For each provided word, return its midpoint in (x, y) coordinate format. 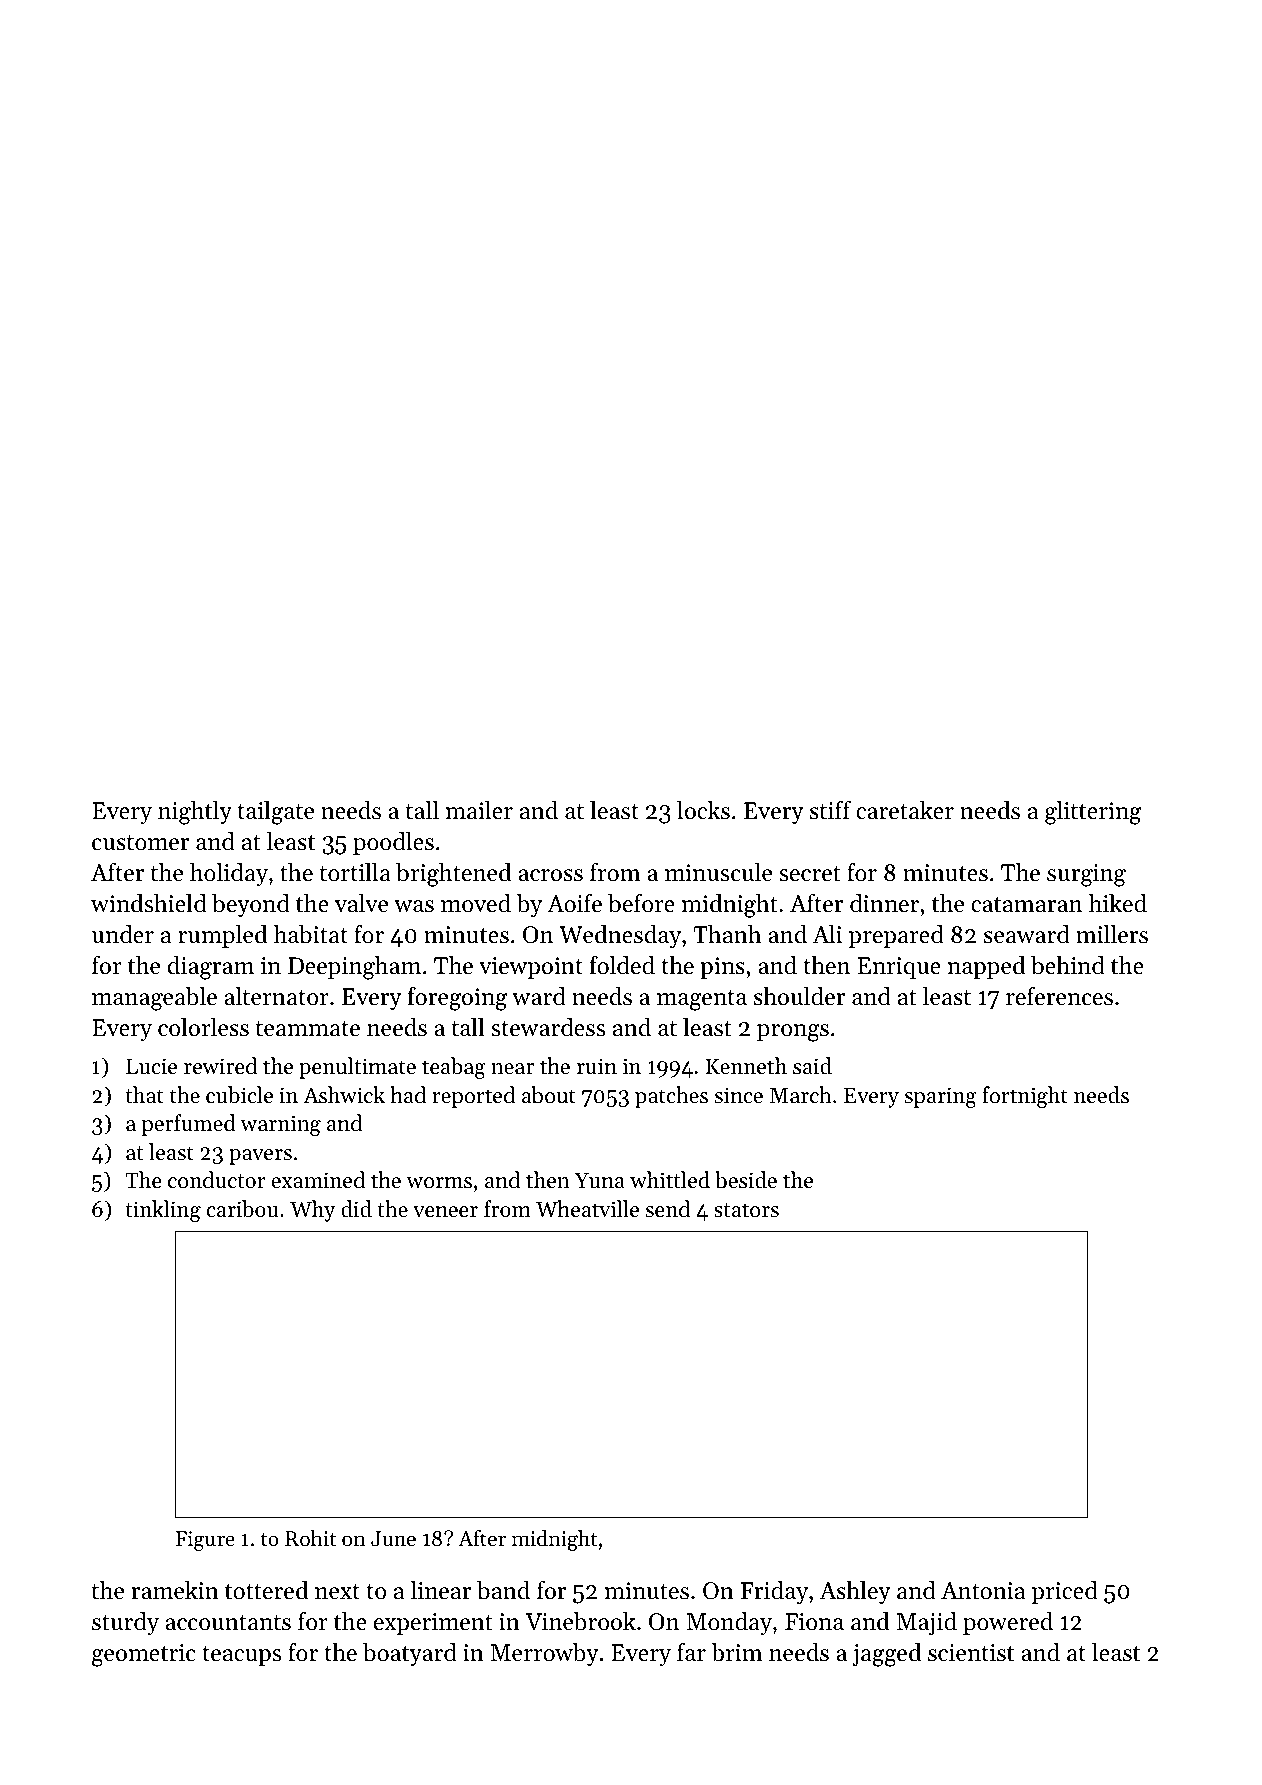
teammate (308, 1029)
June (393, 1539)
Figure (205, 1541)
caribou (242, 1209)
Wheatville (587, 1209)
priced (1065, 1592)
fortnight (1025, 1097)
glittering (1093, 813)
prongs (793, 1033)
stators (746, 1210)
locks (703, 810)
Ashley (855, 1592)
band (503, 1590)
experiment (433, 1624)
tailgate (275, 813)
